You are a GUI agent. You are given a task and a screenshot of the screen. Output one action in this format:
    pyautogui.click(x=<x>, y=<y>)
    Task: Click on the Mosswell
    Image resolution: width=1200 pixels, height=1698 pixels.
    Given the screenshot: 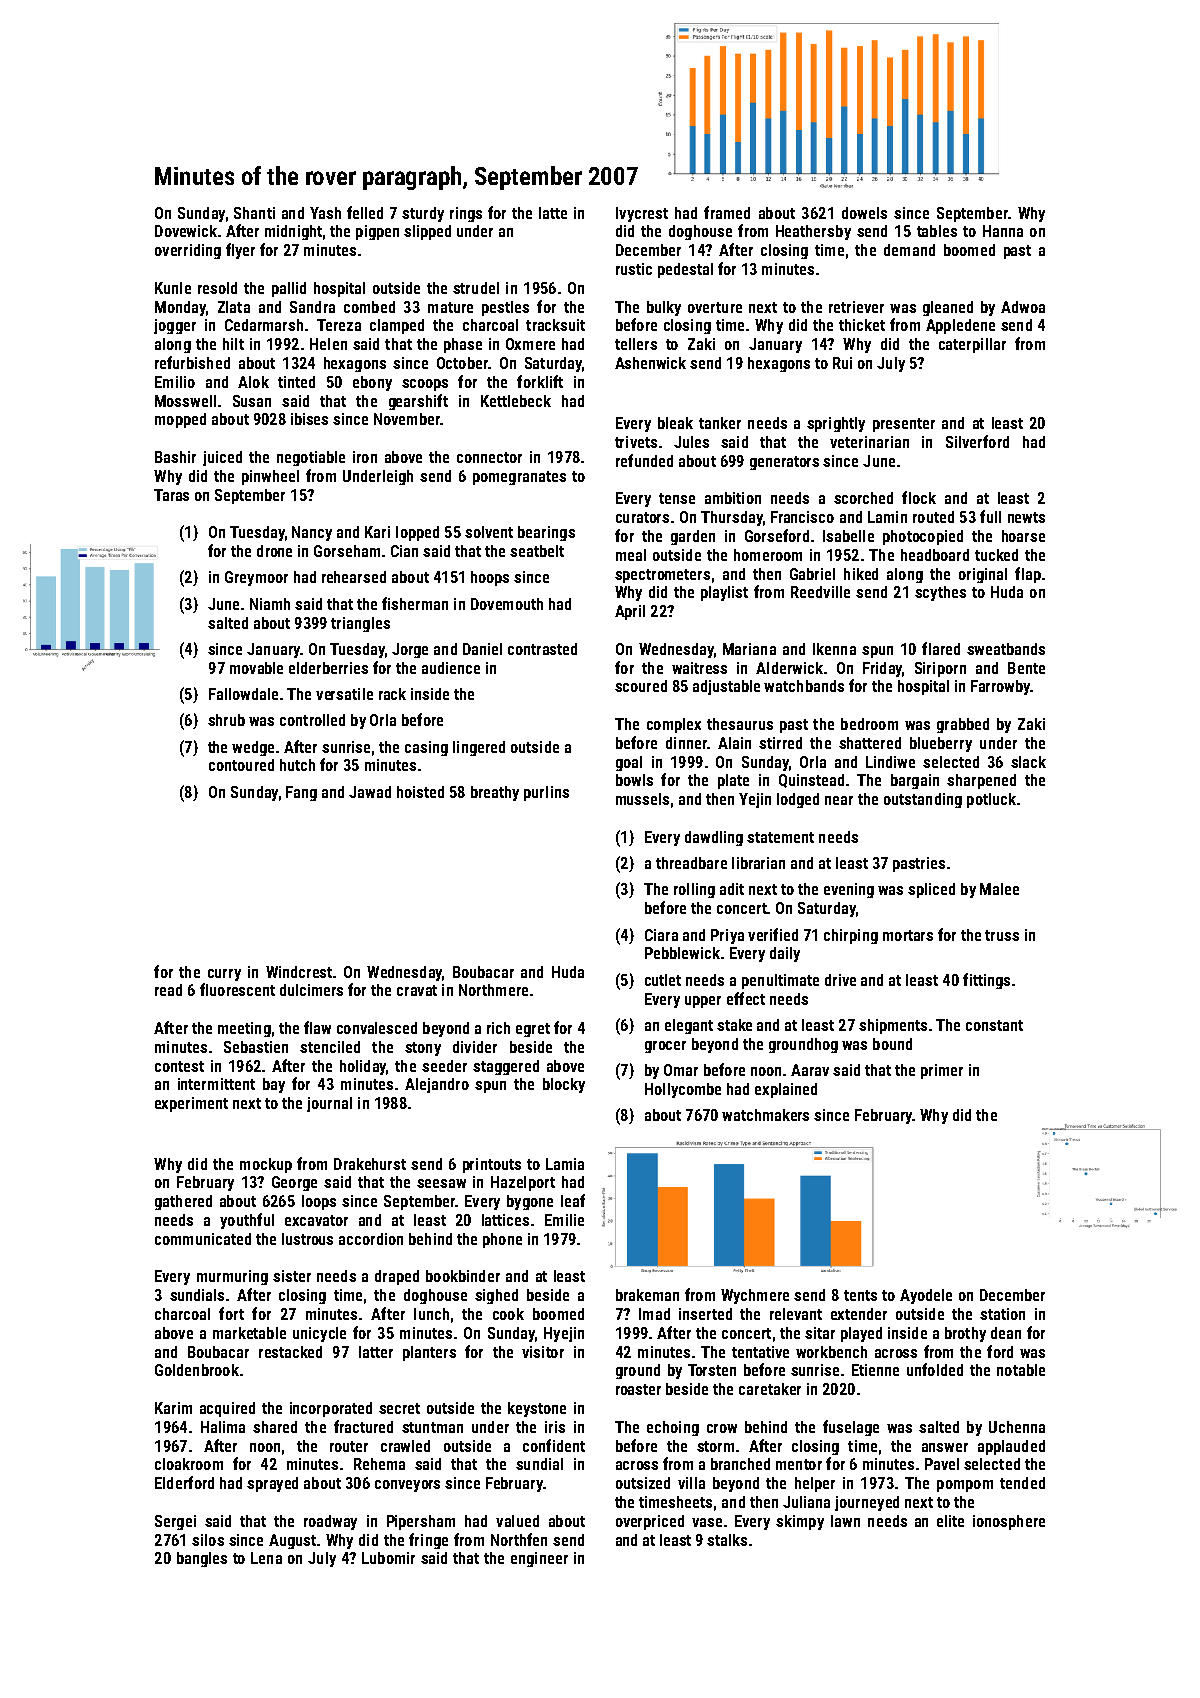 What is the action you would take?
    pyautogui.click(x=185, y=401)
